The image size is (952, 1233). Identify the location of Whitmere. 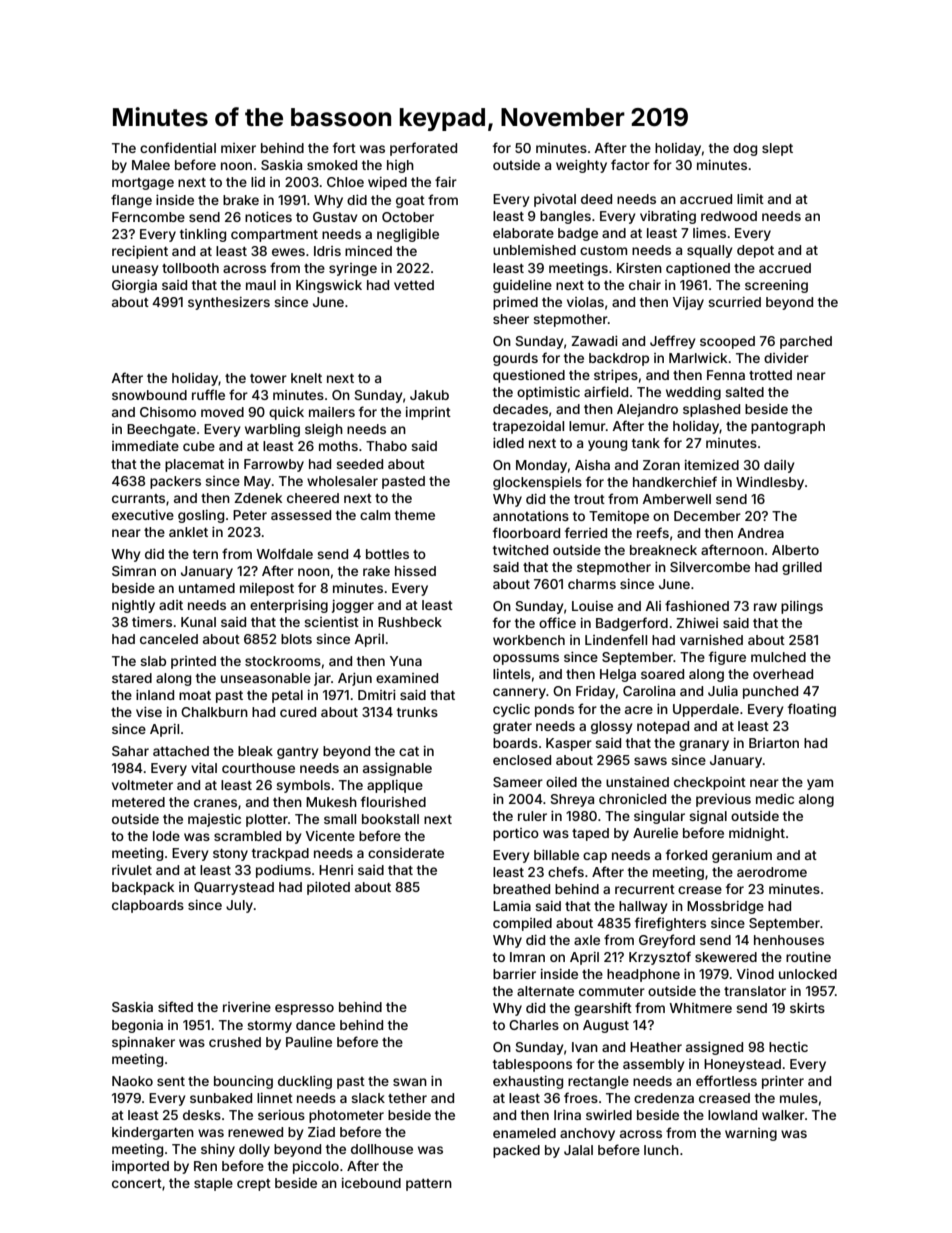
(700, 1008).
